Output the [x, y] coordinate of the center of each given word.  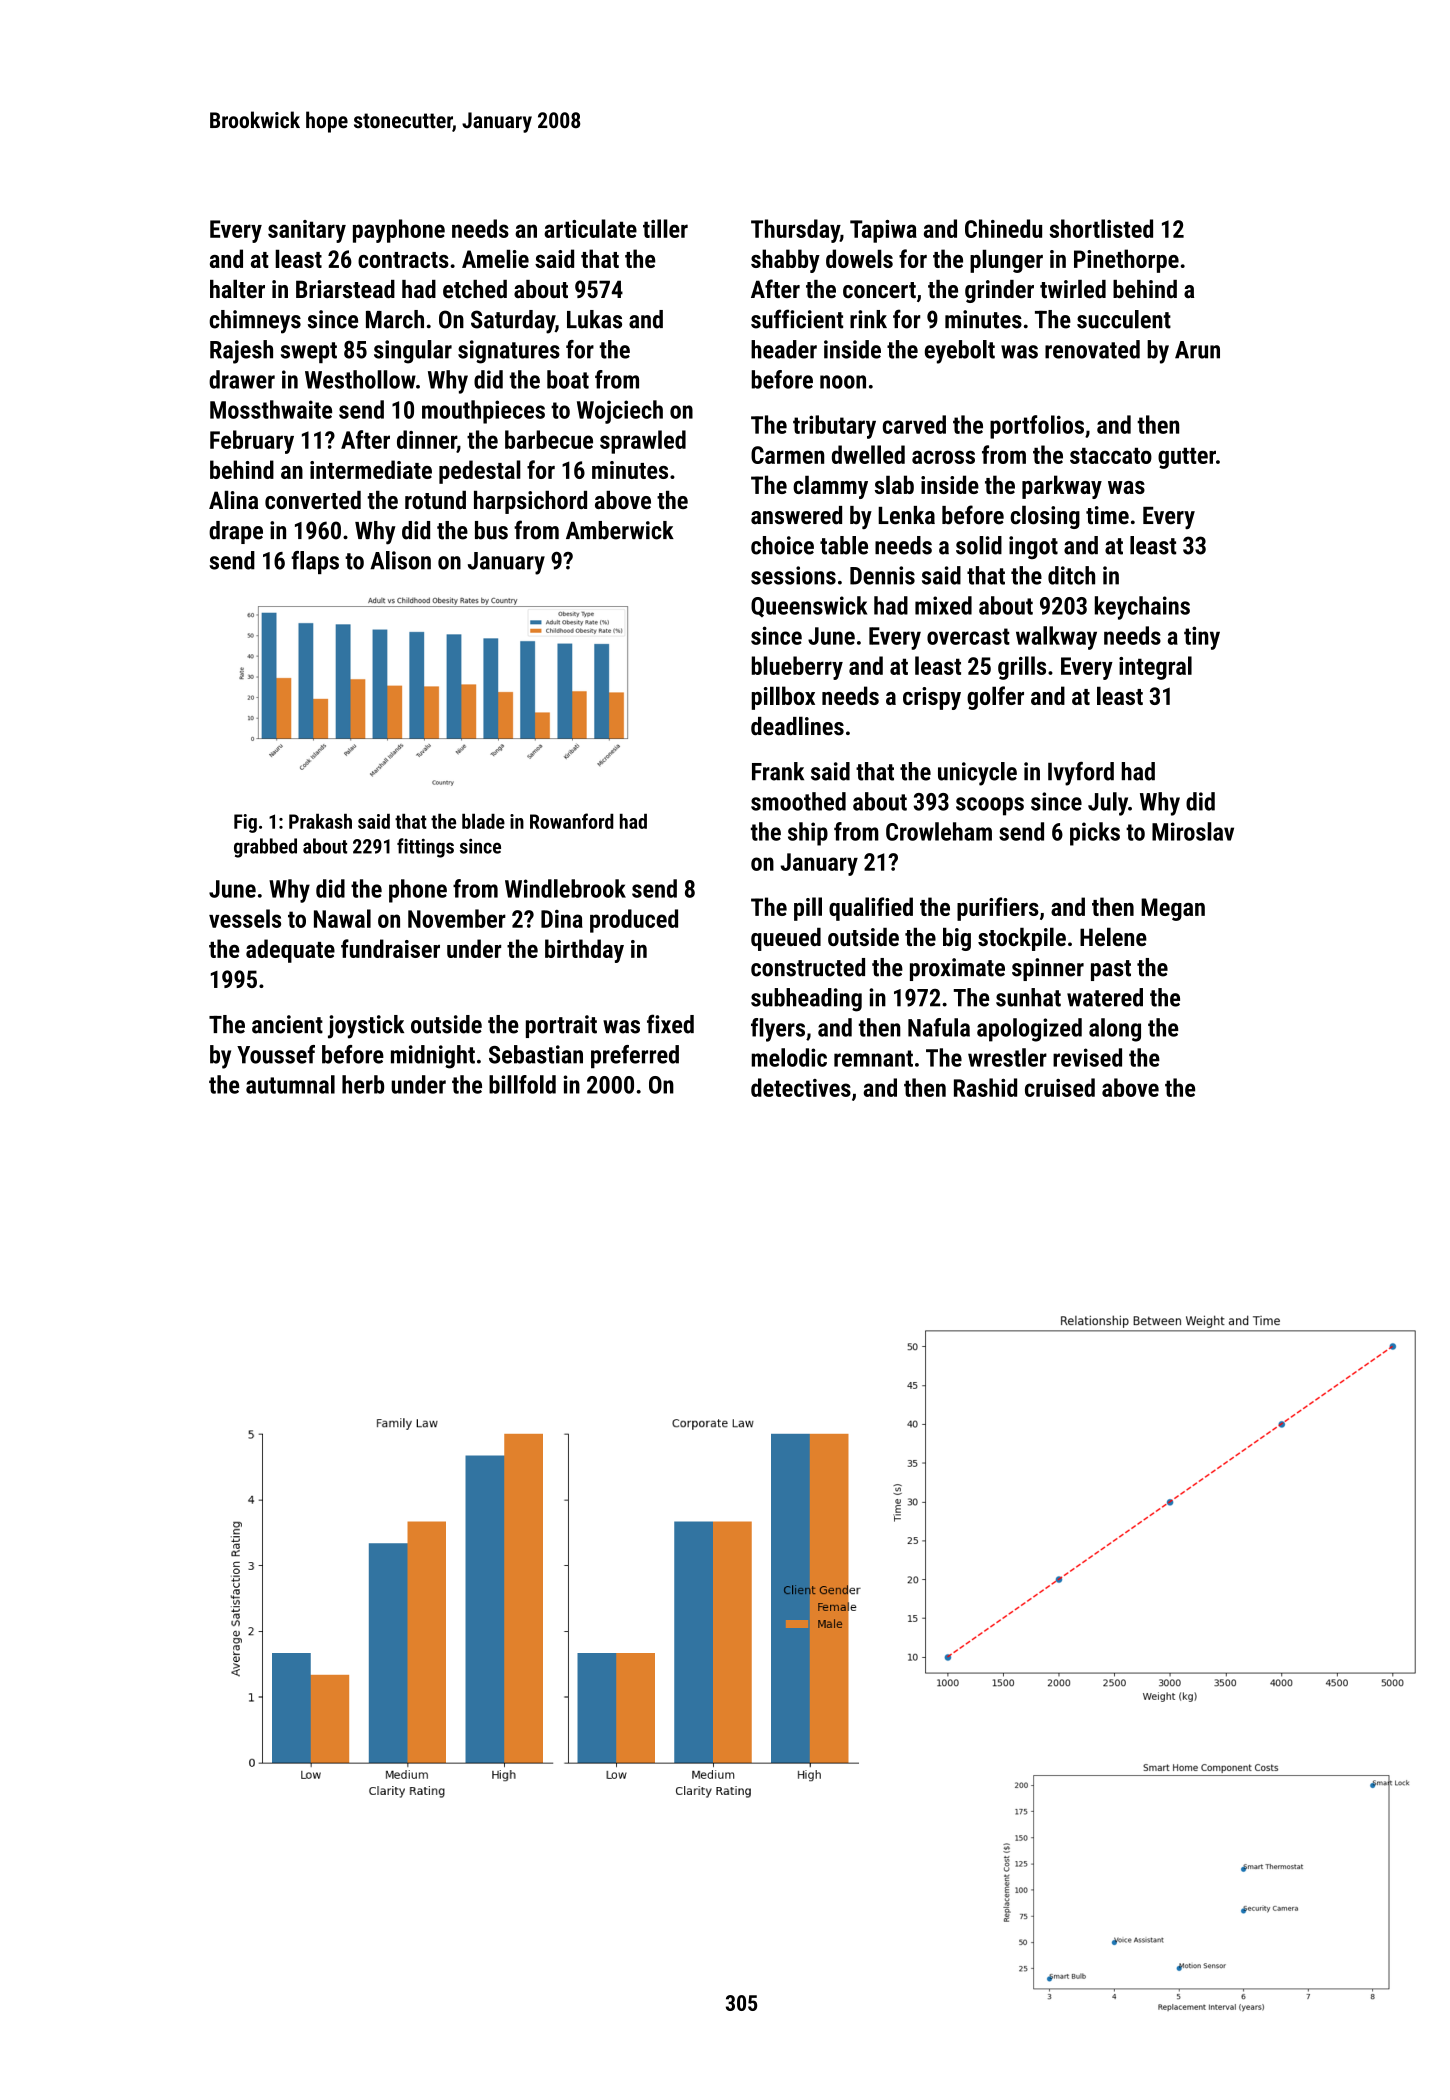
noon [843, 382]
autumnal [290, 1084]
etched [475, 289]
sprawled [643, 442]
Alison [400, 560]
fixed [670, 1024]
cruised [1060, 1087]
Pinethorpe [1126, 261]
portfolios [1037, 427]
